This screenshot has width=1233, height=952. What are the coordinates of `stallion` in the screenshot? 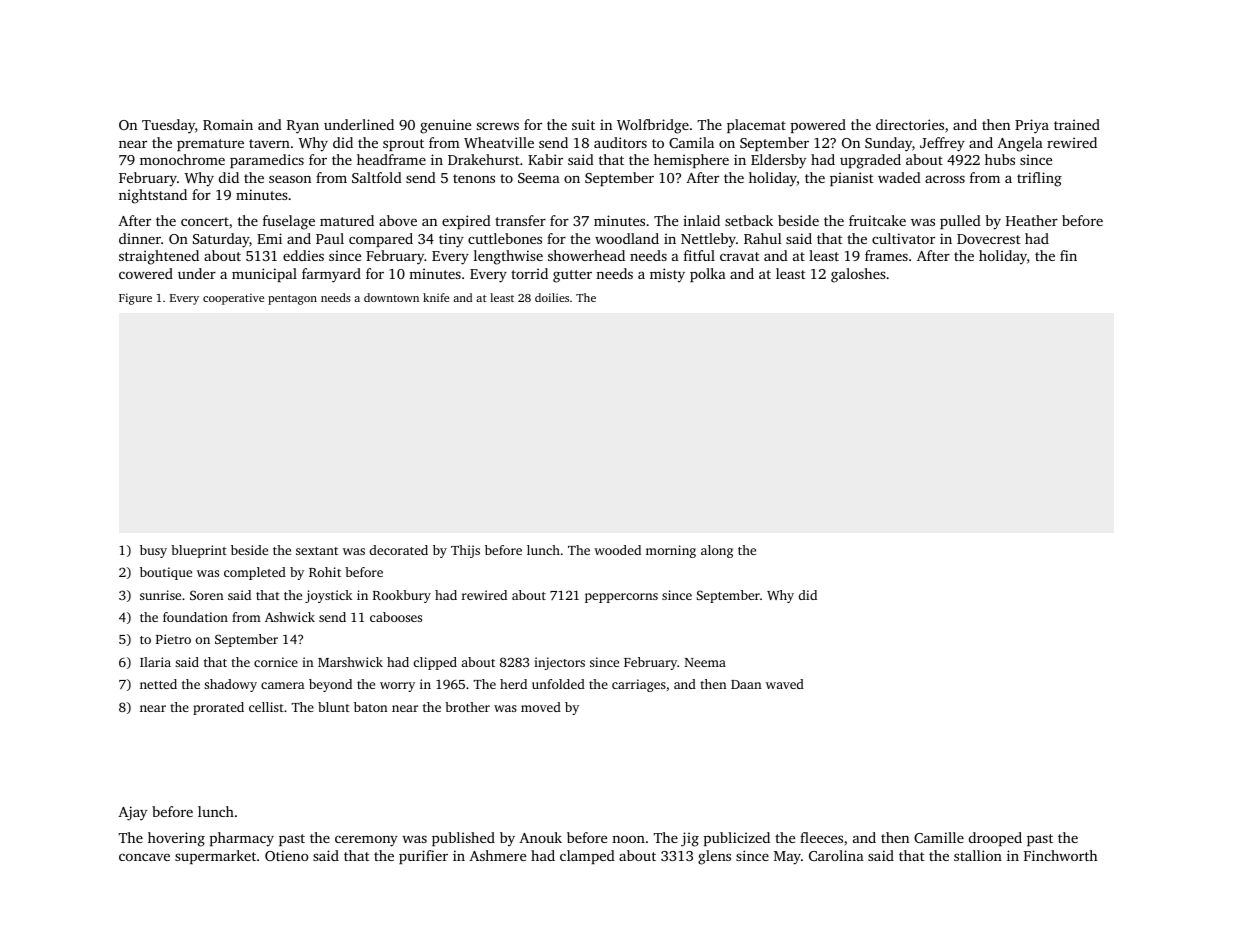 It's located at (978, 855).
